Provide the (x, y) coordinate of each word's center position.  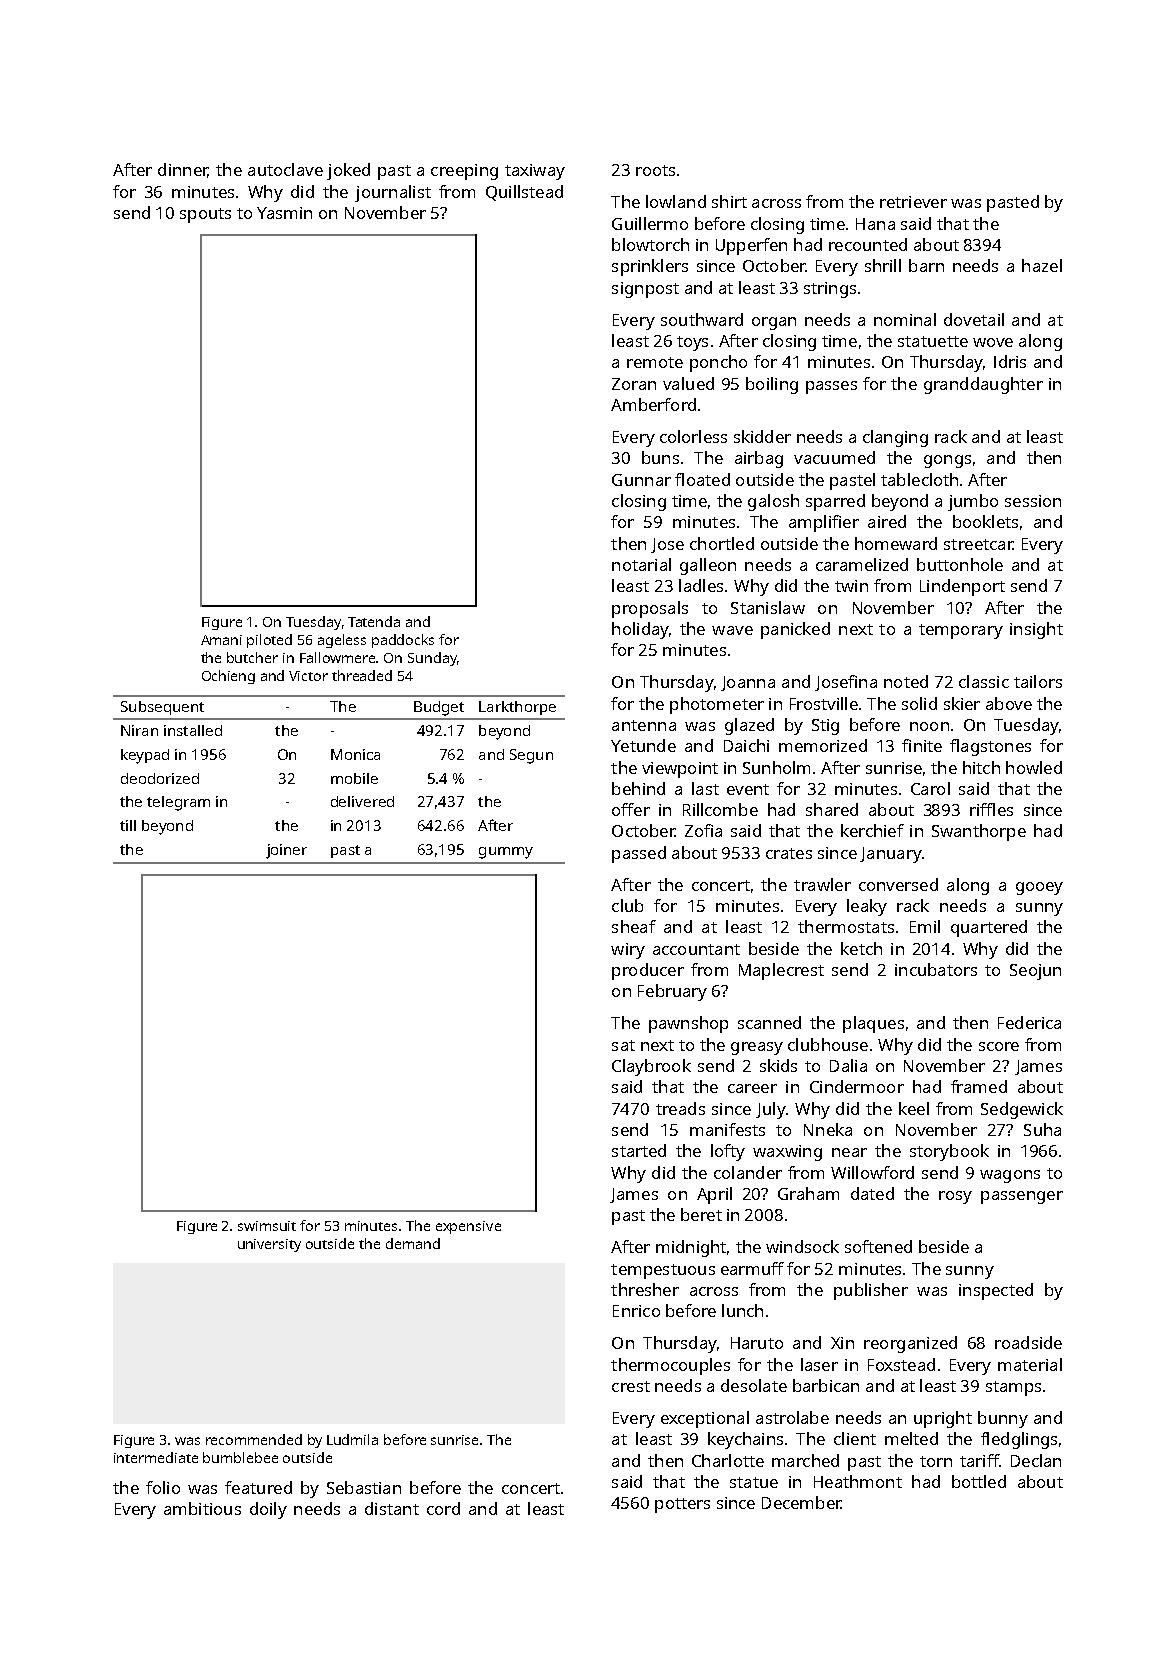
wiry (628, 951)
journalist (393, 193)
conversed (898, 884)
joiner (286, 851)
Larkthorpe (517, 708)
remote (655, 362)
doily (268, 1510)
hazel (1042, 265)
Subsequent (162, 708)
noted (906, 681)
